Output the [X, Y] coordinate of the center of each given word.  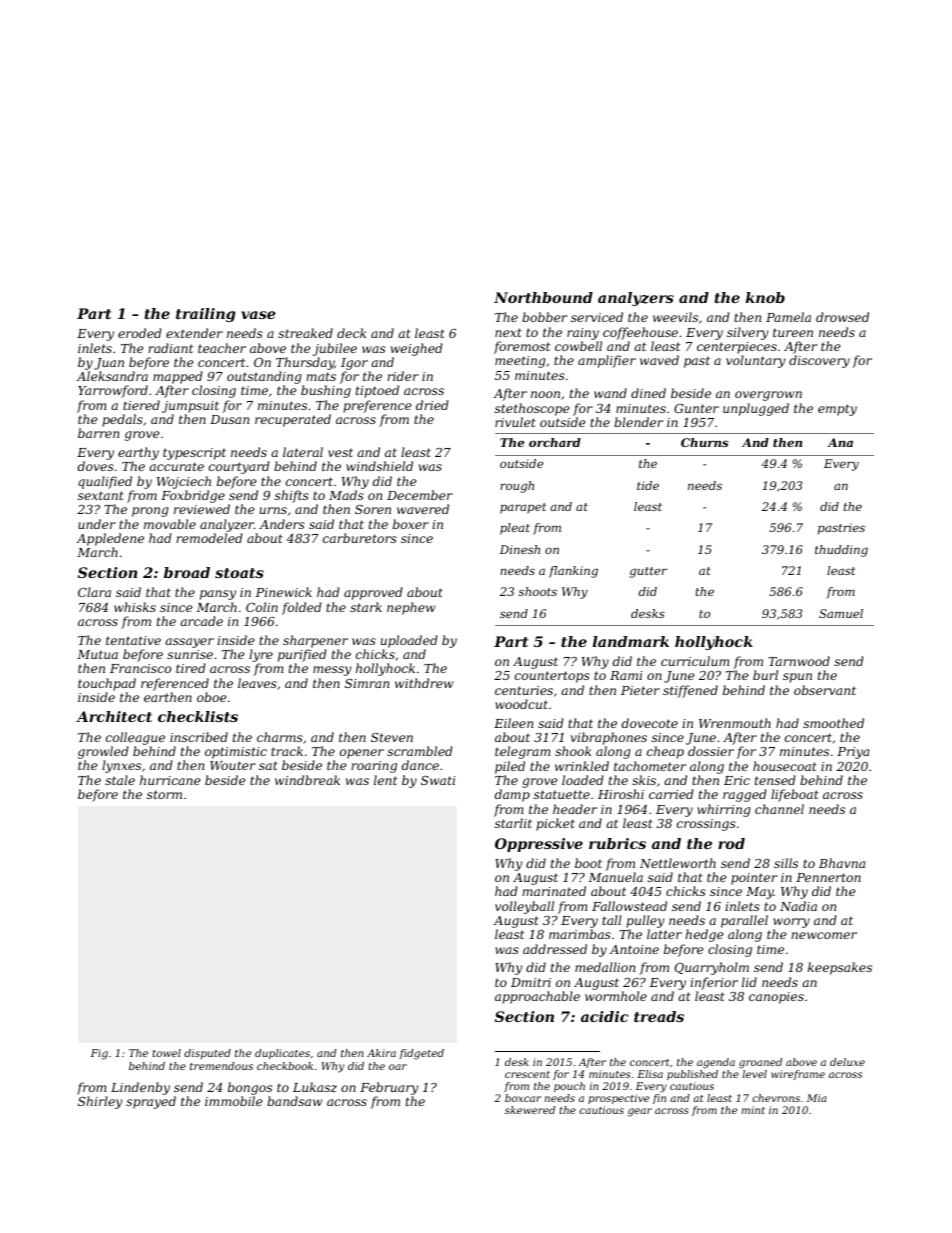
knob [765, 297]
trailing [206, 315]
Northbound [543, 297]
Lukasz [315, 1087]
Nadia [798, 906]
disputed [208, 1054]
